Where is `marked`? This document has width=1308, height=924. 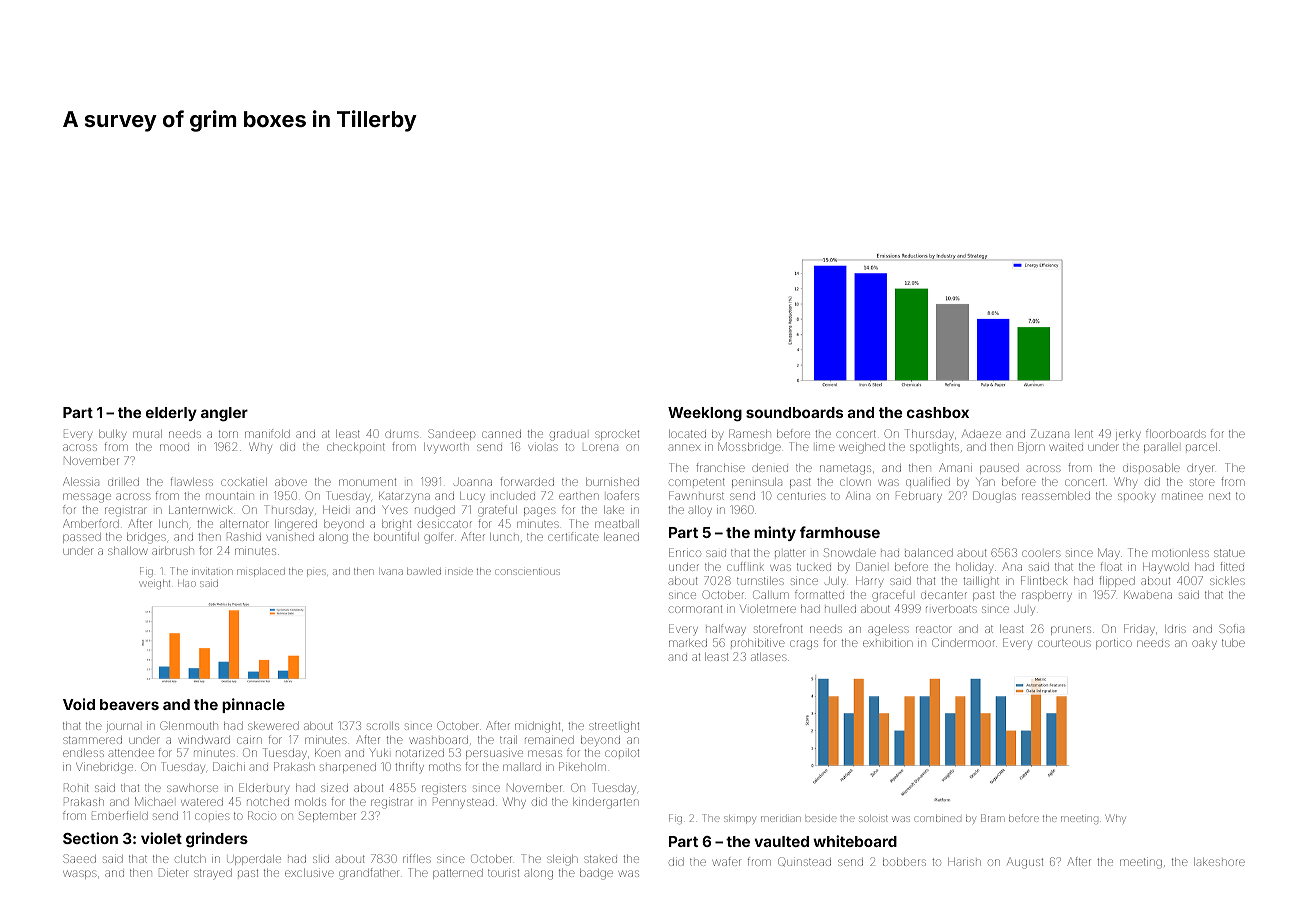 marked is located at coordinates (688, 643).
